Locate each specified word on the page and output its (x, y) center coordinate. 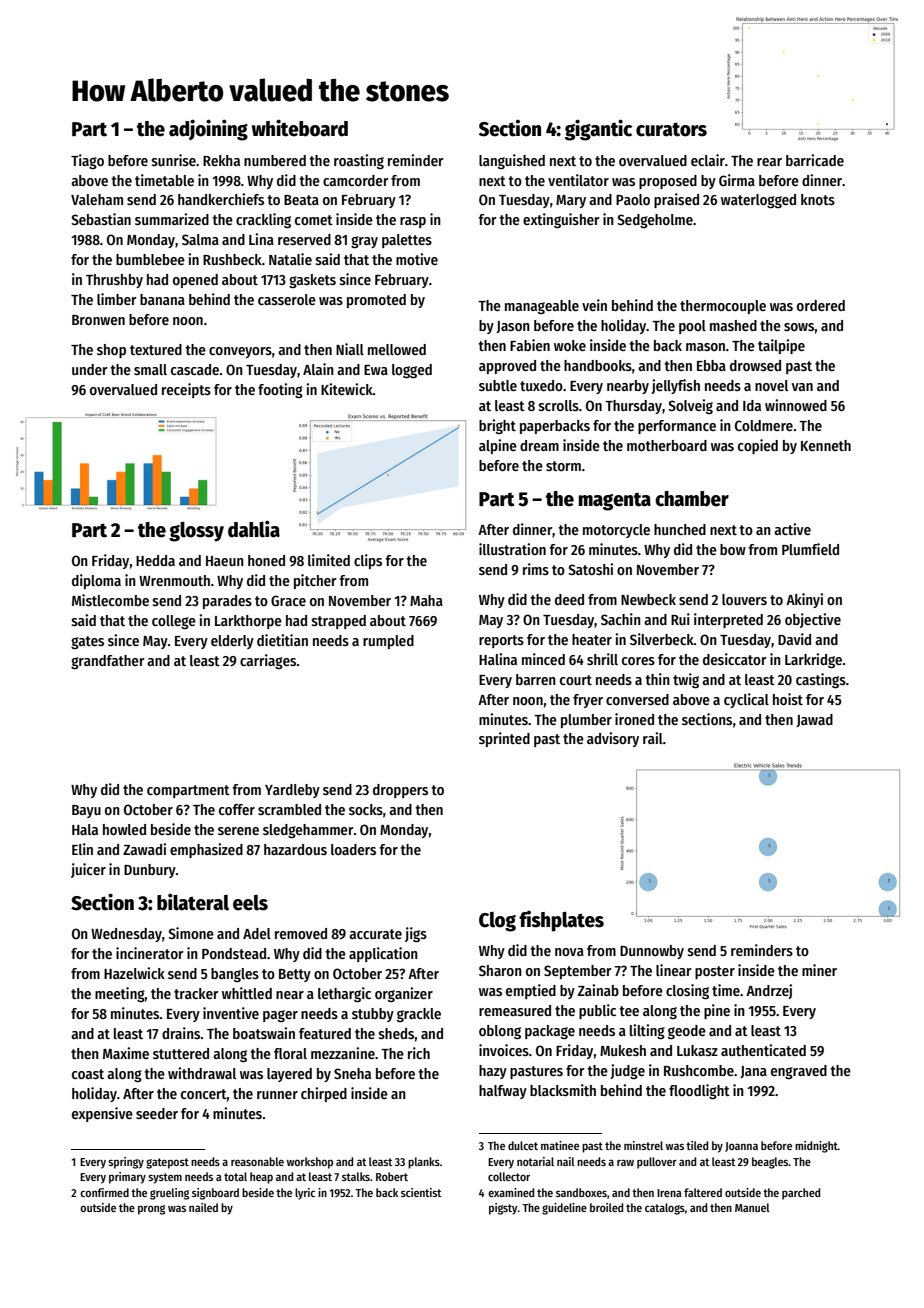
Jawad (814, 720)
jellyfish (675, 386)
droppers (400, 791)
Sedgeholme (655, 221)
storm (563, 466)
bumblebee (150, 259)
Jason (513, 327)
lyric (305, 1194)
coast (88, 1074)
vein (594, 305)
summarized (172, 219)
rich (419, 1053)
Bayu (86, 811)
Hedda (155, 560)
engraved (799, 1072)
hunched (680, 529)
